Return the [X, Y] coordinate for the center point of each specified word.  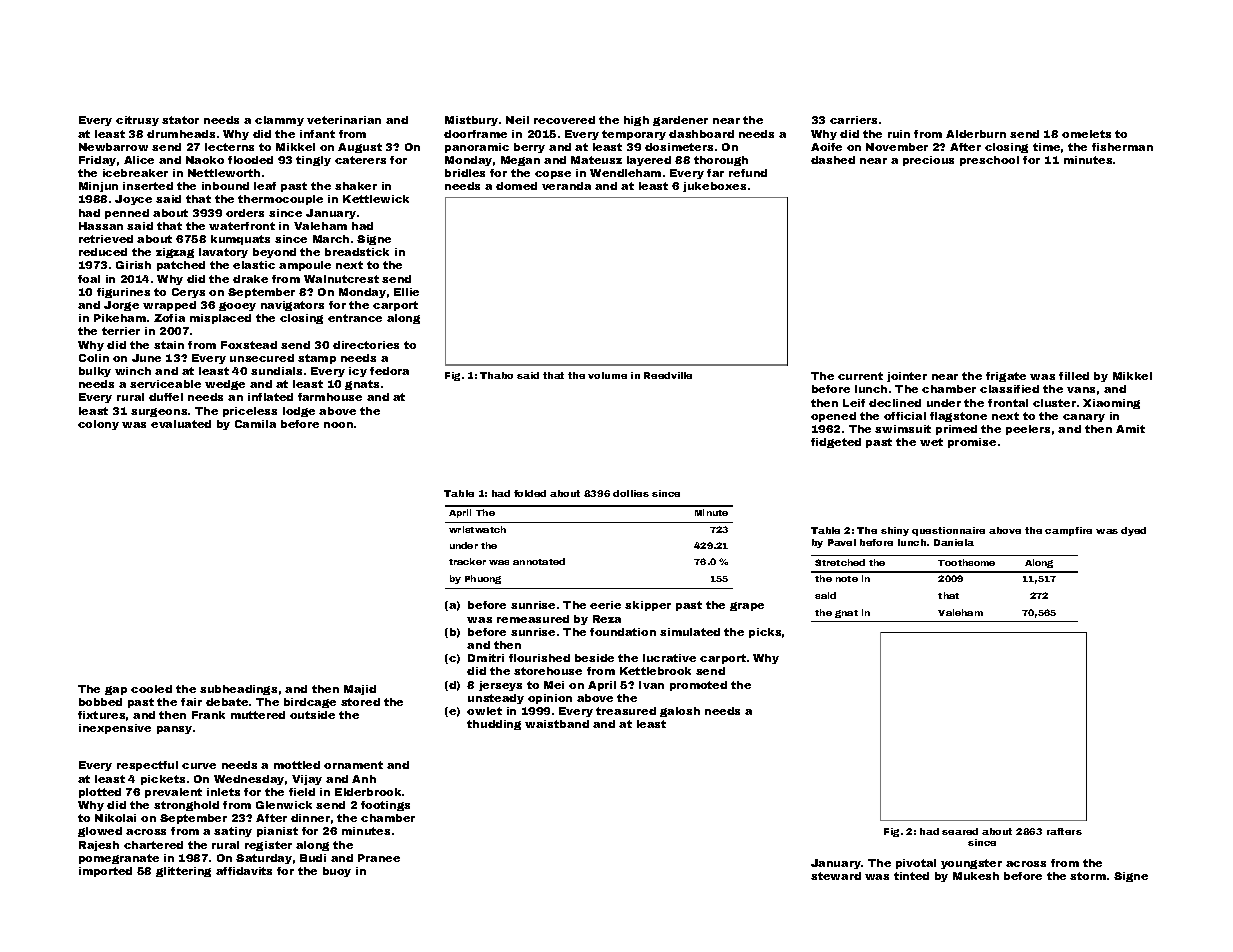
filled [1074, 376]
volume [607, 375]
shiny [895, 531]
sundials [276, 371]
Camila [255, 424]
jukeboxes [714, 187]
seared [960, 831]
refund [748, 173]
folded [530, 493]
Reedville [668, 375]
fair [191, 702]
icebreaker [135, 173]
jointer [907, 377]
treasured [626, 711]
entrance [355, 318]
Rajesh [99, 846]
